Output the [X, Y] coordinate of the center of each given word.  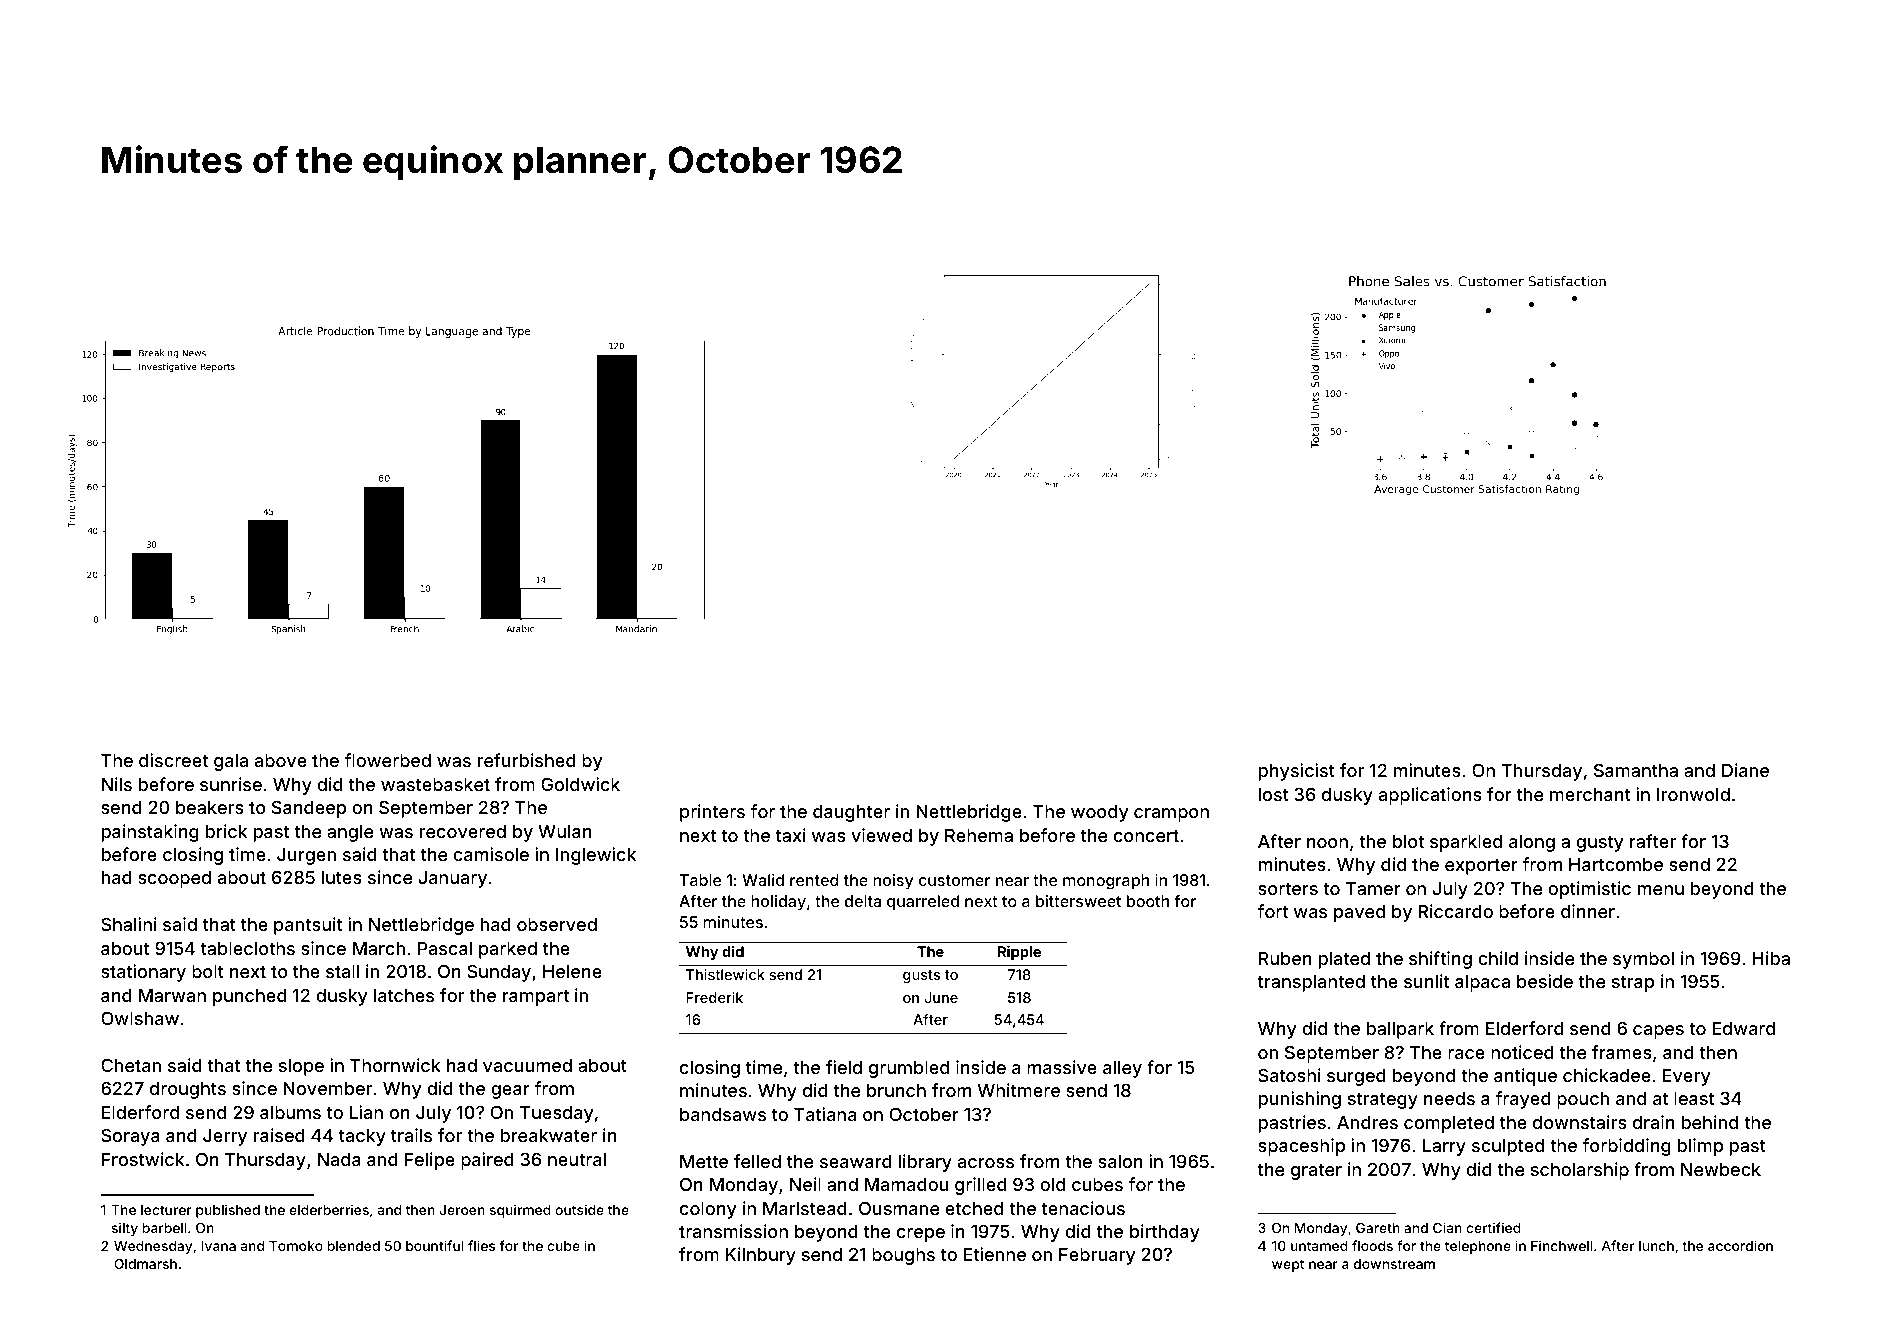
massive [1062, 1067]
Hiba [1771, 958]
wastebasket [435, 784]
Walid [763, 880]
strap [1633, 984]
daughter [851, 813]
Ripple [1019, 953]
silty [125, 1229]
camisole [491, 854]
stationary [143, 973]
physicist [1297, 772]
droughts [188, 1090]
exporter [1481, 867]
